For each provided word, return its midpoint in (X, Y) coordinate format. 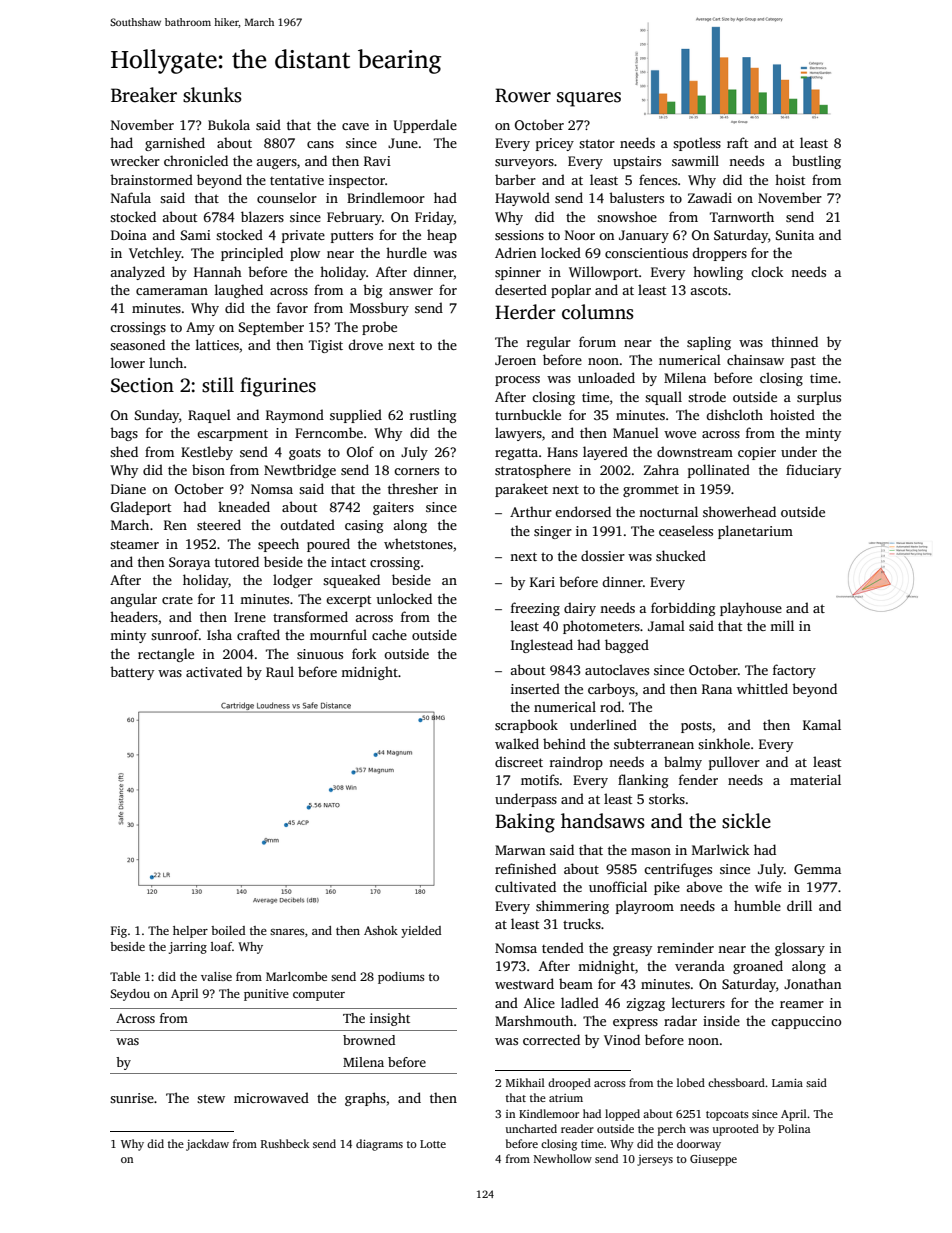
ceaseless (686, 530)
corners (416, 471)
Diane (128, 489)
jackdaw (207, 1145)
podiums (401, 978)
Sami (196, 235)
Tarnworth (742, 216)
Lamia (787, 1083)
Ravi (377, 161)
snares (287, 932)
